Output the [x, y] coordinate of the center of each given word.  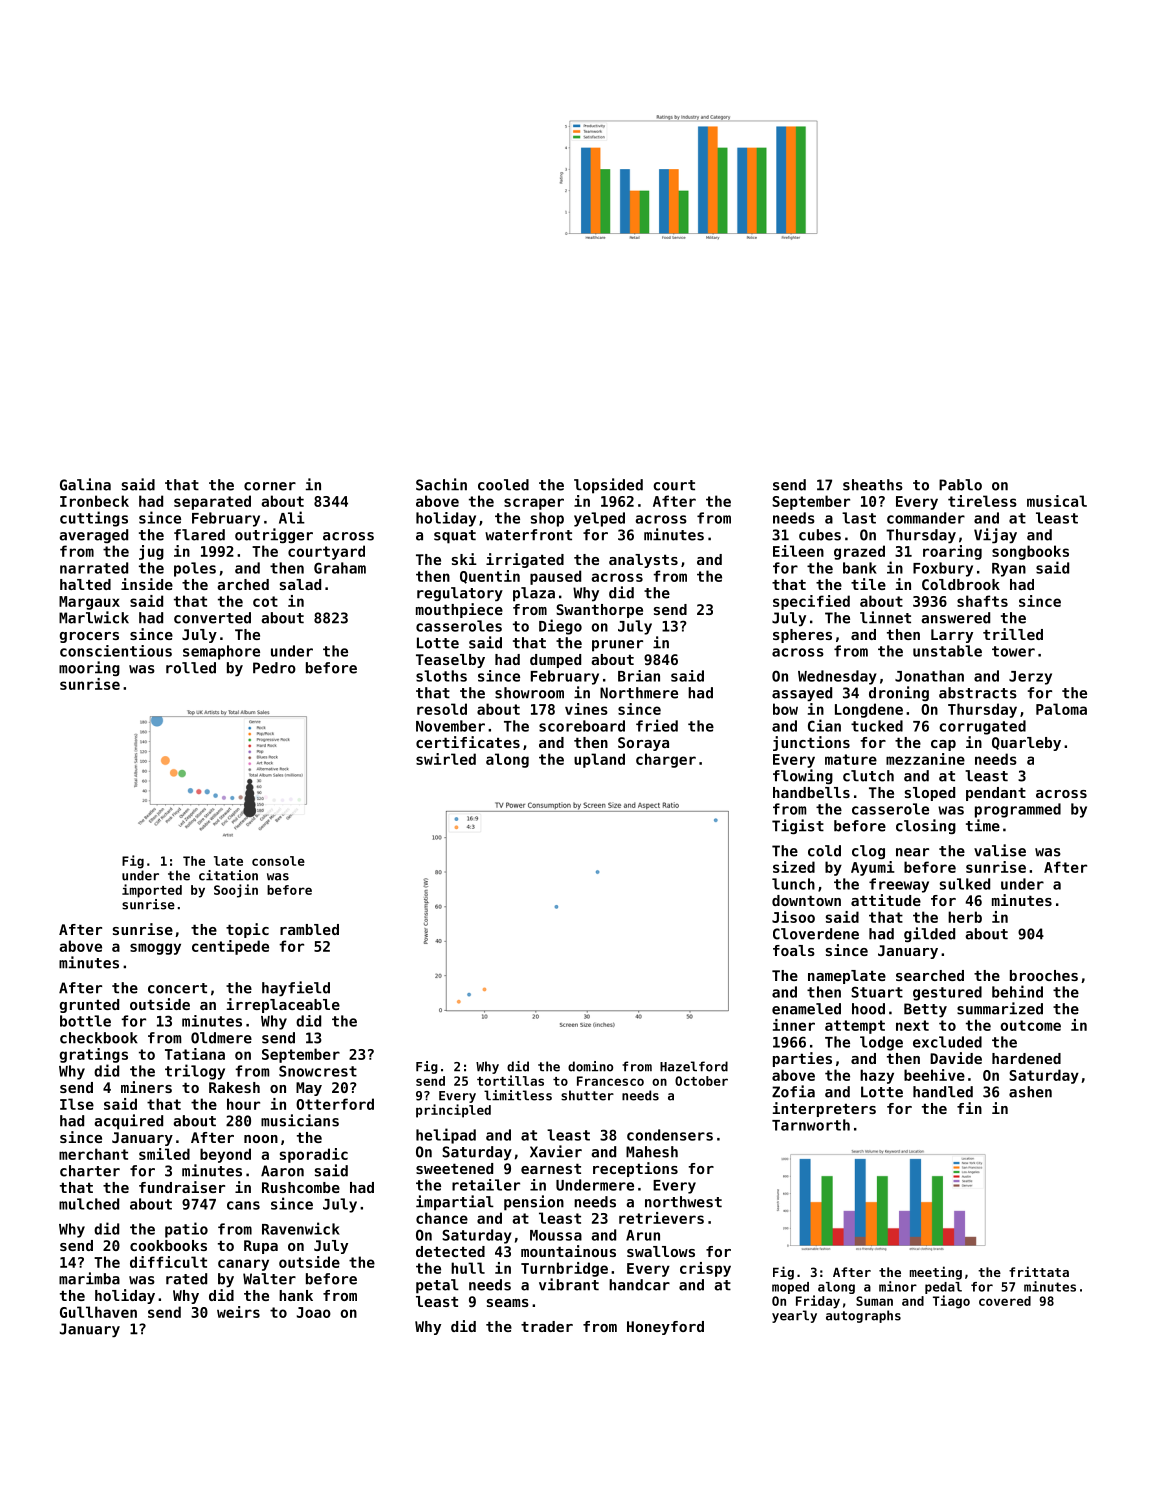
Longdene [869, 710]
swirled [446, 759]
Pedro [274, 668]
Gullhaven [98, 1312]
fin [969, 1108]
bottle [85, 1021]
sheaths [873, 485]
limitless [518, 1095]
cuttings [94, 519]
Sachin [441, 484]
